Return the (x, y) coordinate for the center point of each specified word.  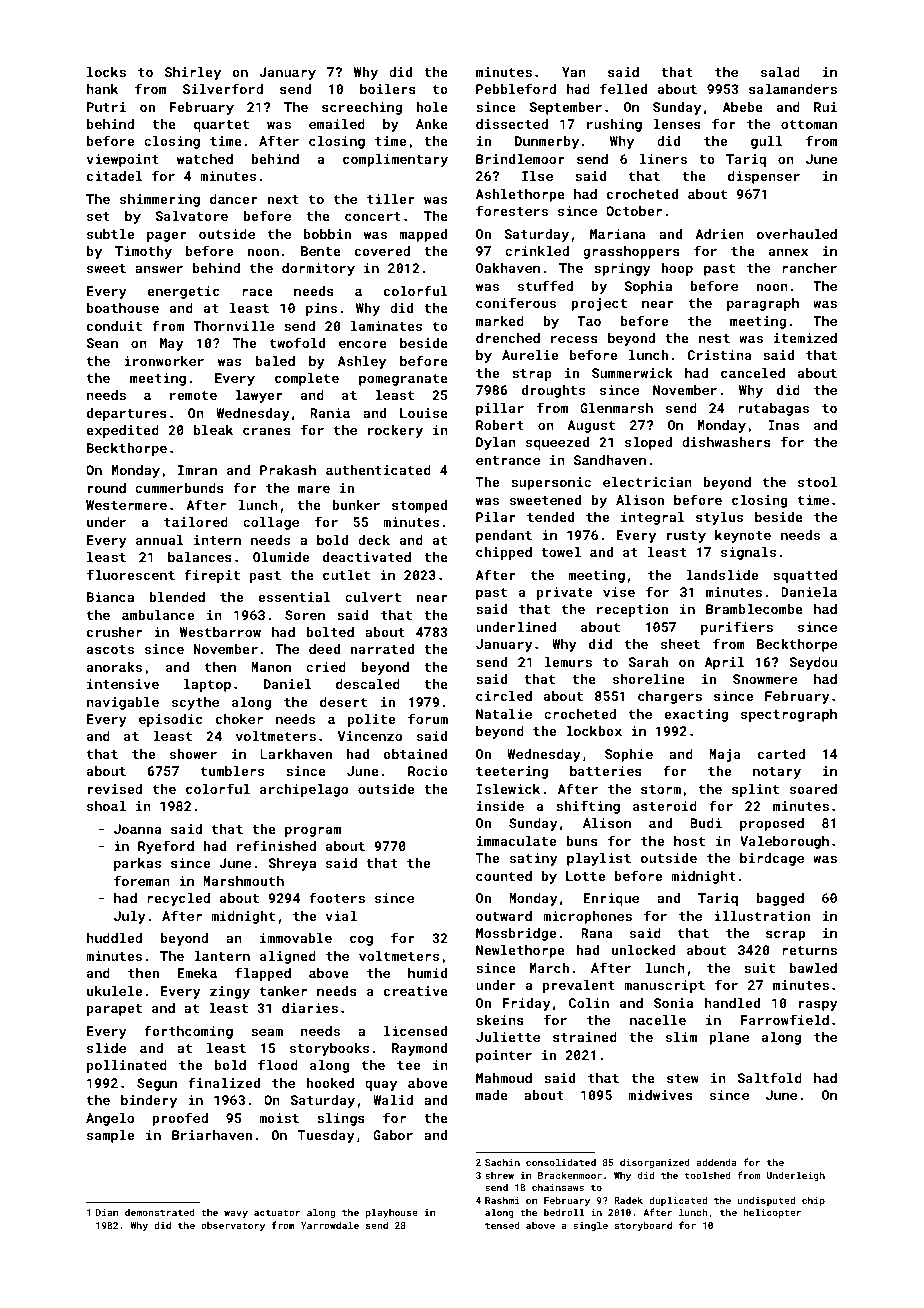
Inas (784, 425)
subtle (110, 234)
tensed (502, 1225)
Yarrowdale (330, 1225)
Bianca (110, 597)
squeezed (557, 443)
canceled (753, 373)
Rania (330, 413)
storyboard (643, 1226)
